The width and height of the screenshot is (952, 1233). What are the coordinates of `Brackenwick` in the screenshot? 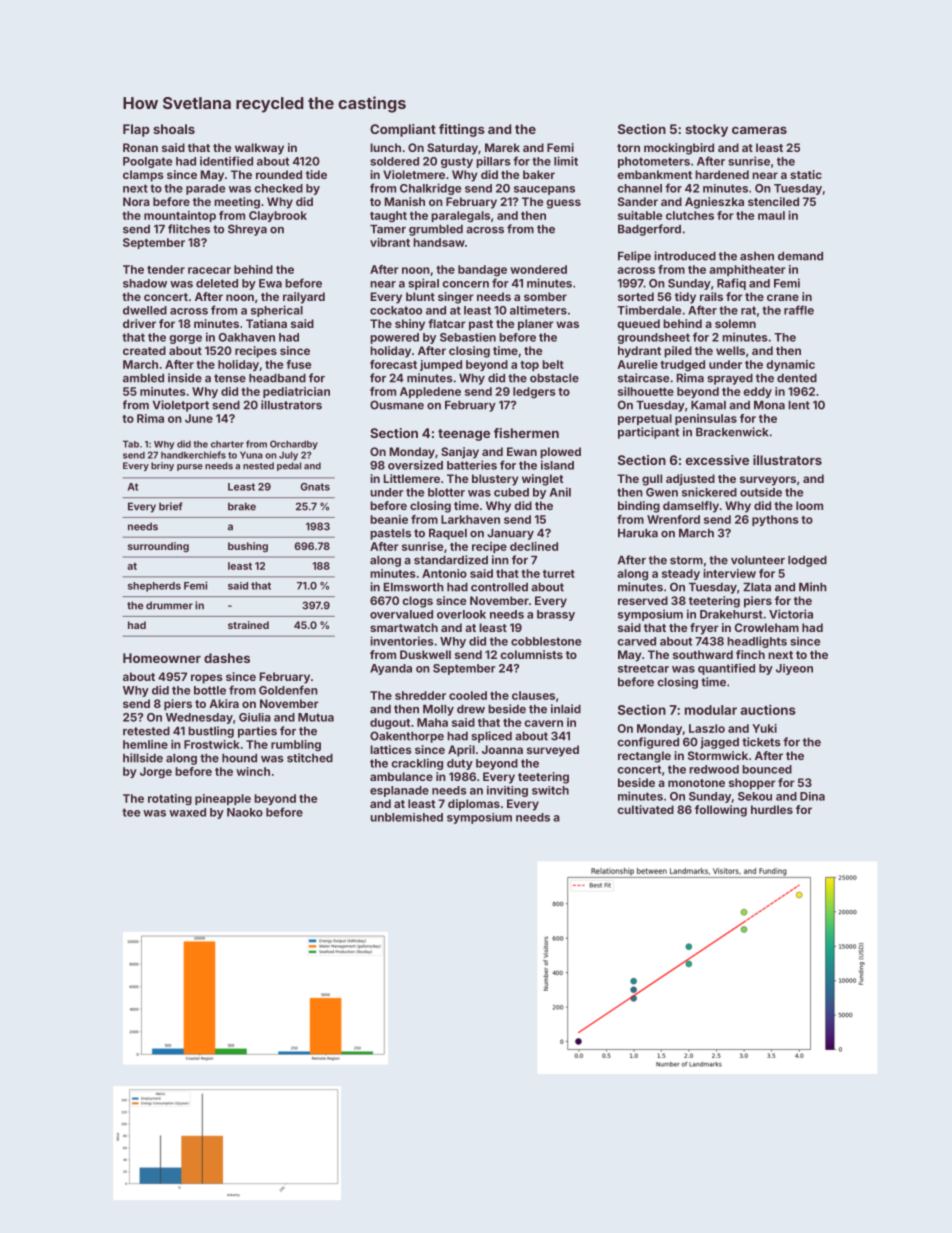 It's located at (732, 432).
